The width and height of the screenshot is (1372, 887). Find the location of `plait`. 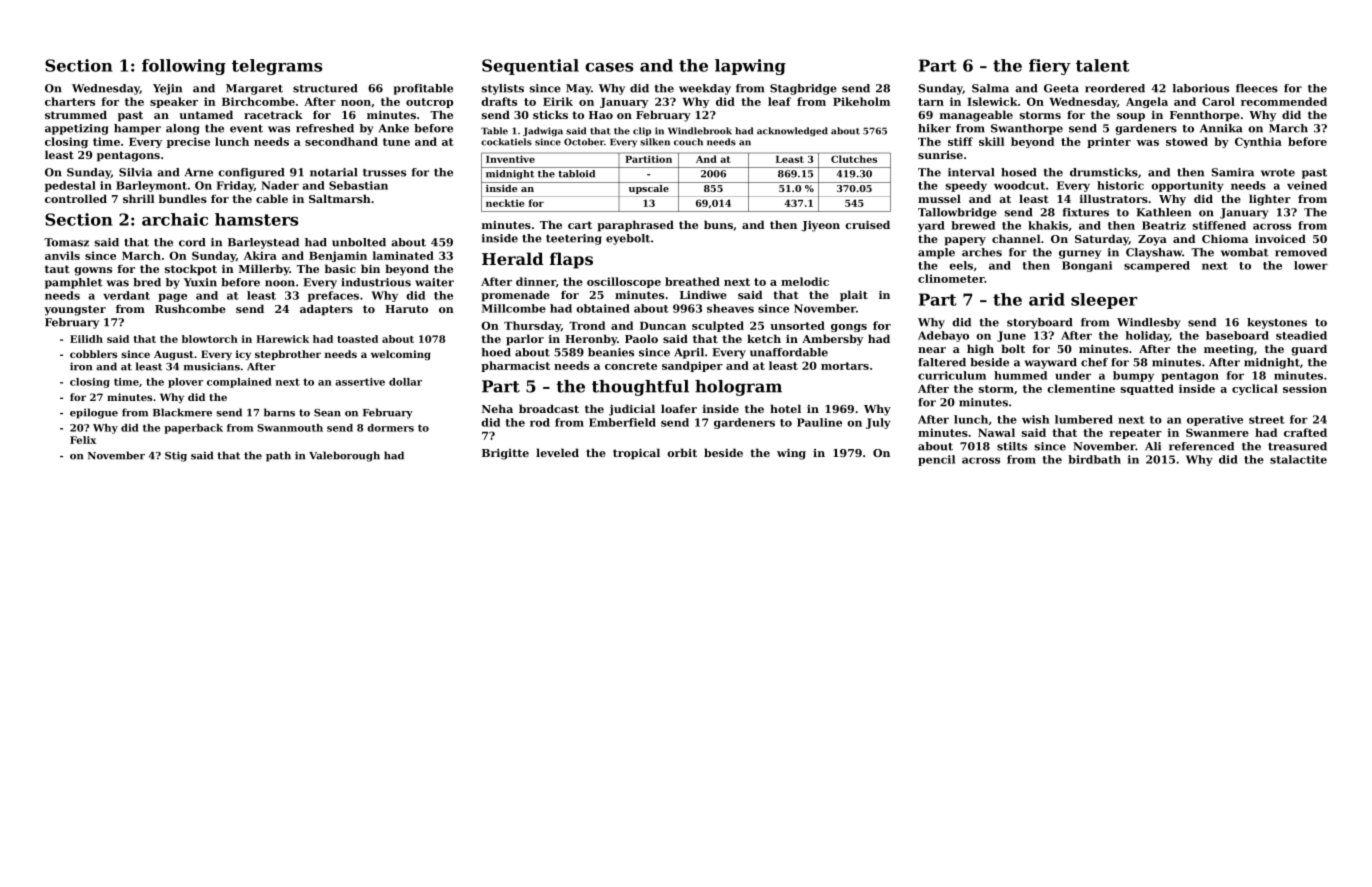

plait is located at coordinates (854, 296).
